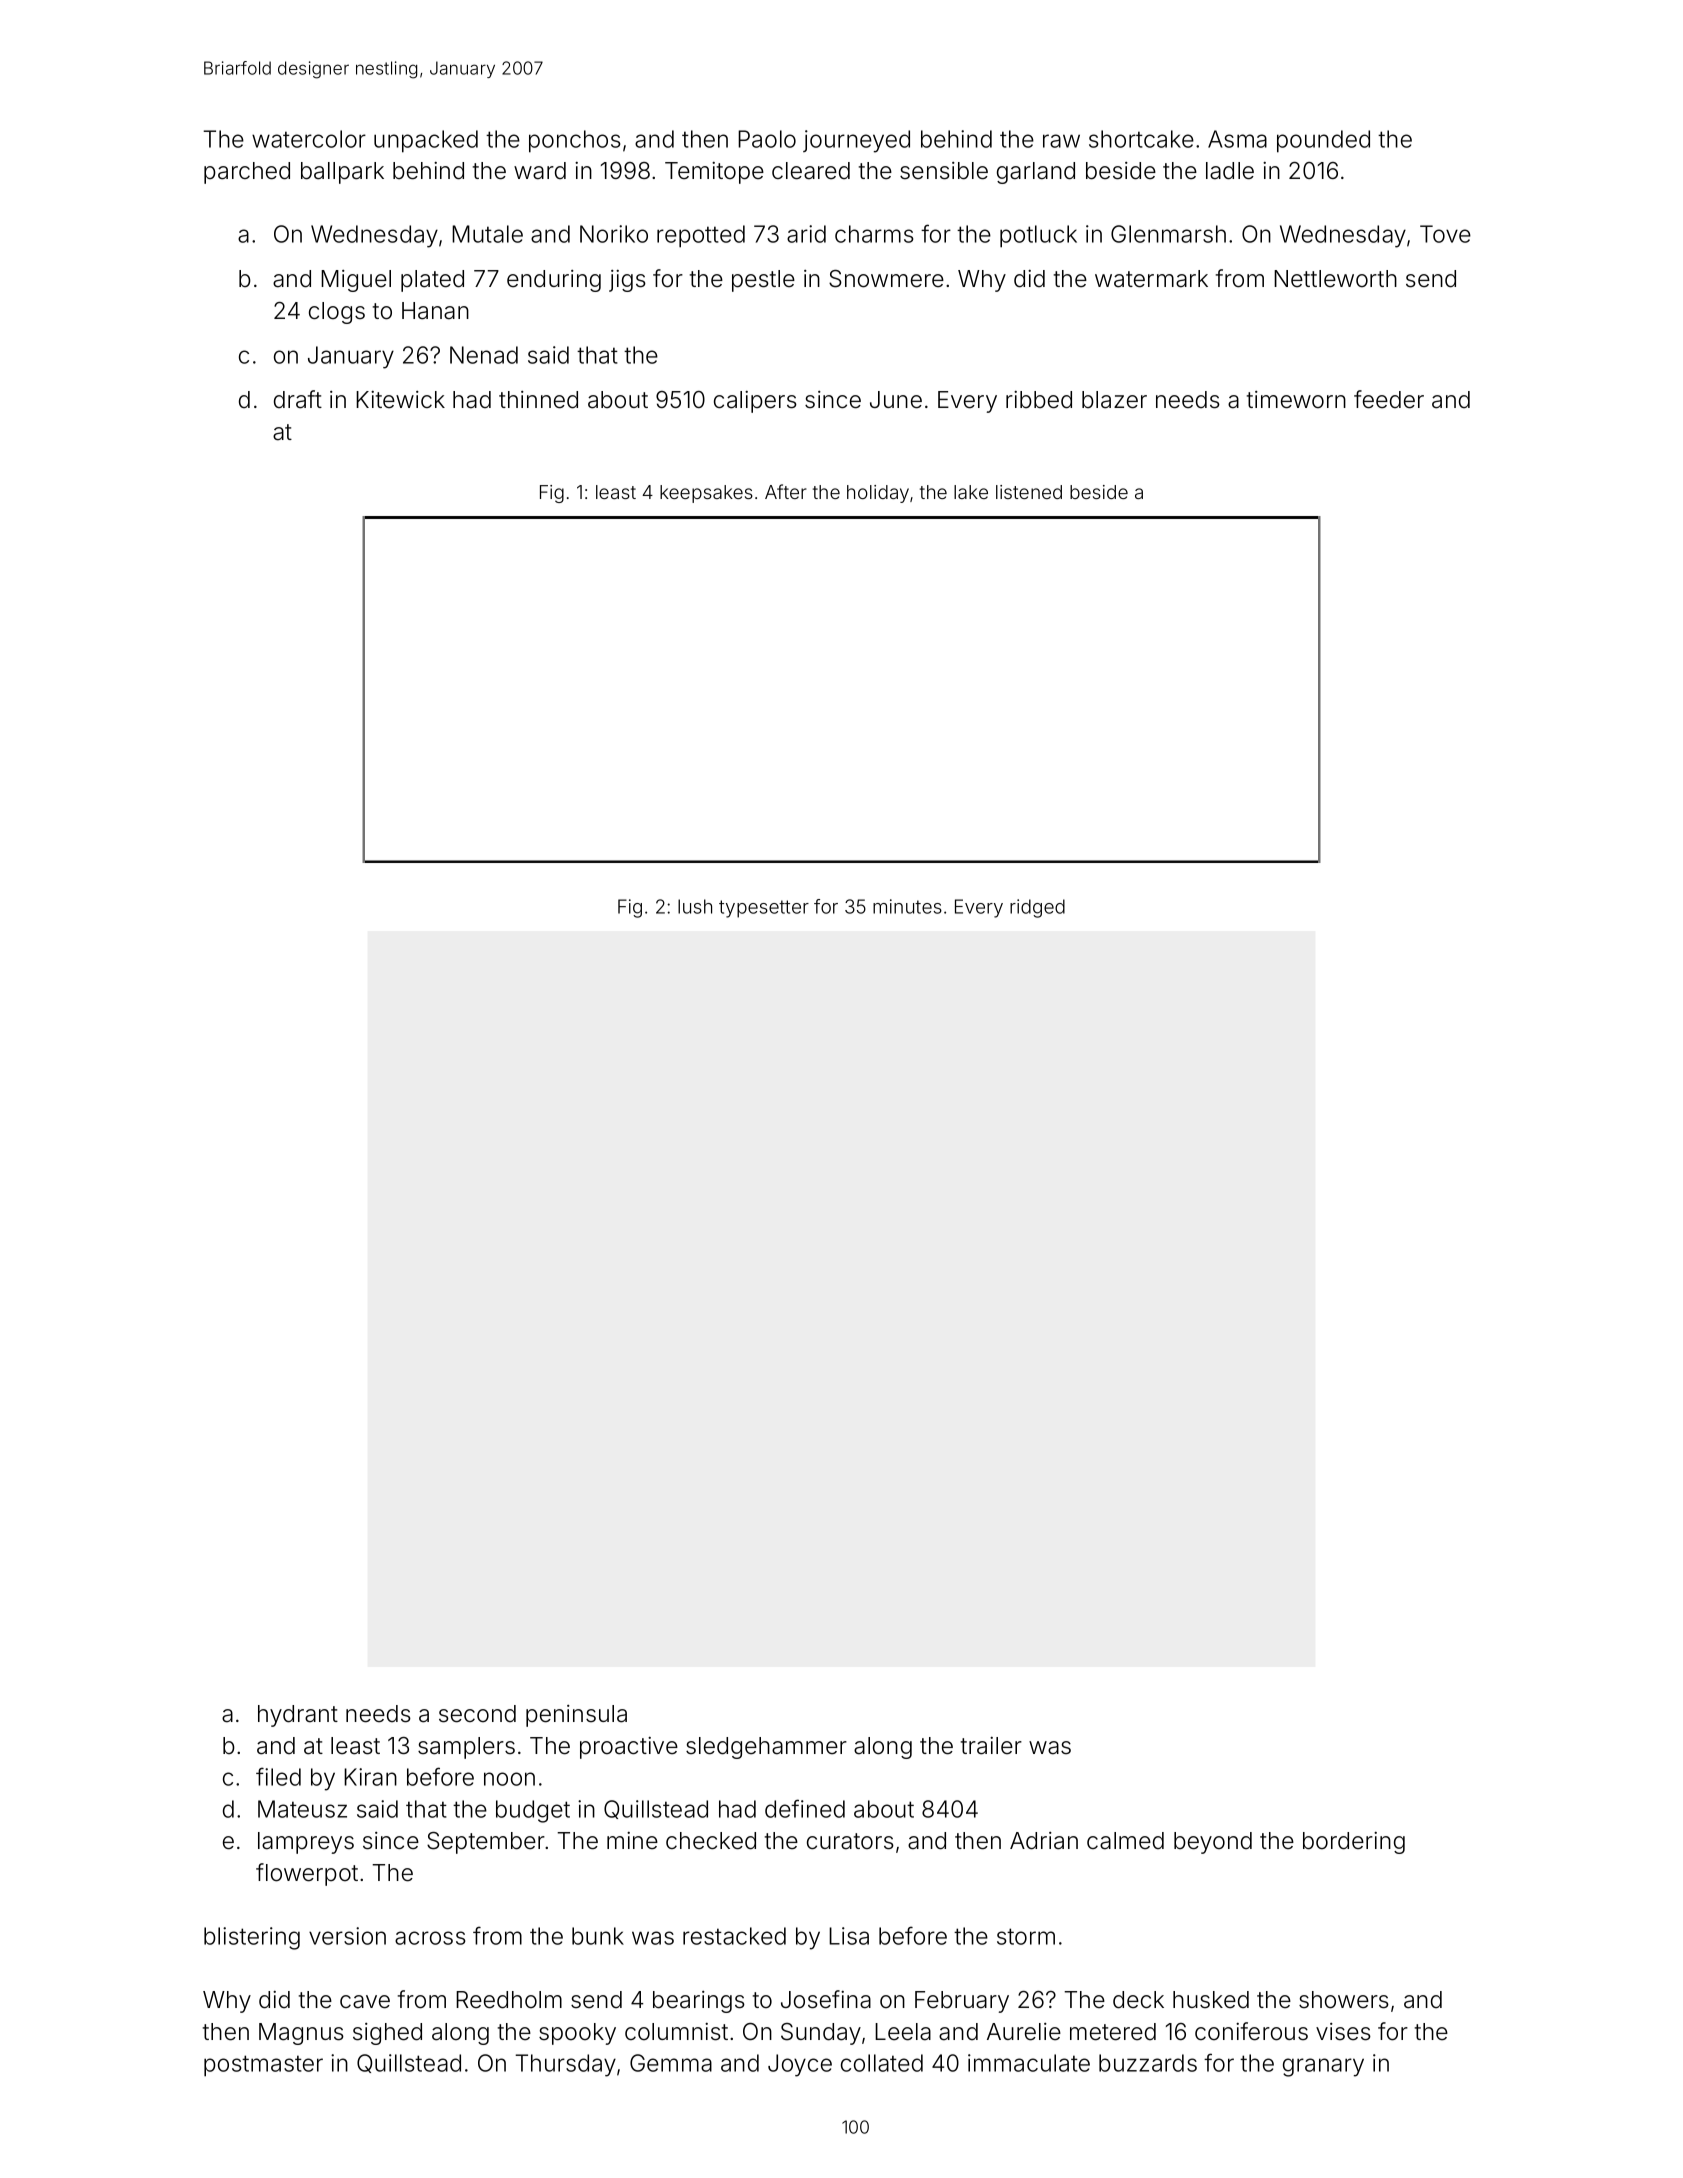 The height and width of the page is (2178, 1683). I want to click on Gemma, so click(671, 2063).
